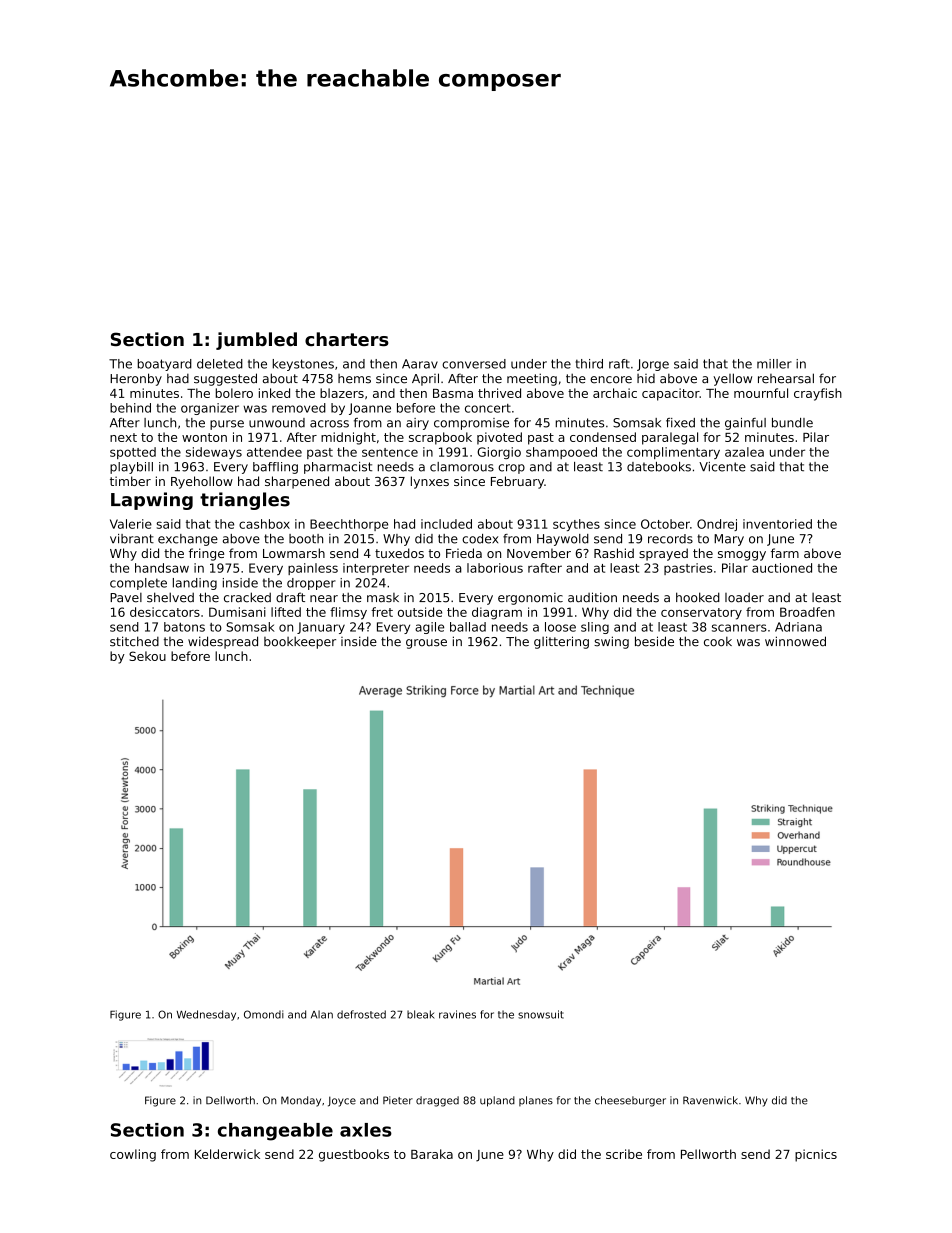 This document has height=1233, width=952. Describe the element at coordinates (786, 378) in the document. I see `rehearsal` at that location.
